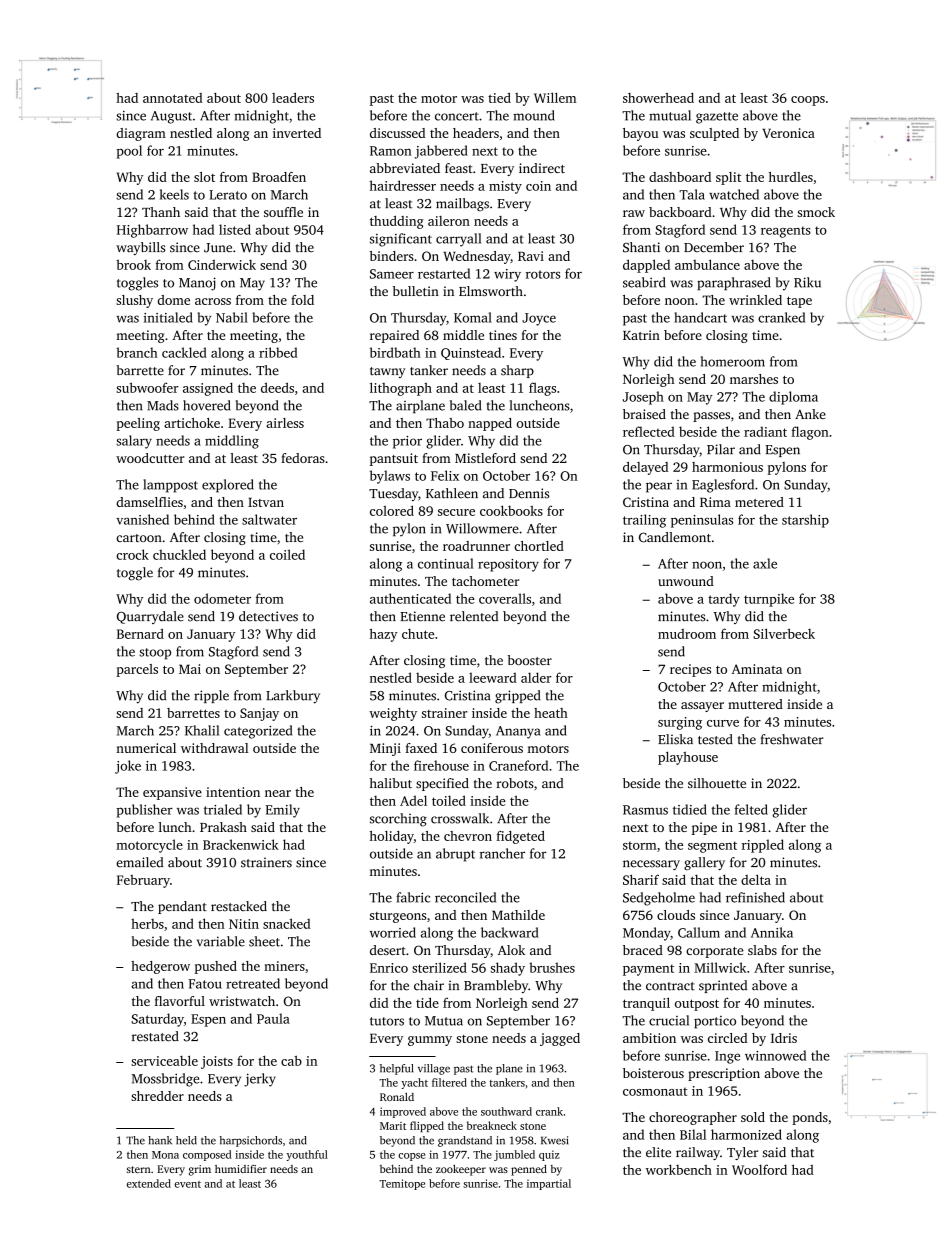 Image resolution: width=952 pixels, height=1233 pixels. Describe the element at coordinates (147, 923) in the screenshot. I see `herbs` at that location.
